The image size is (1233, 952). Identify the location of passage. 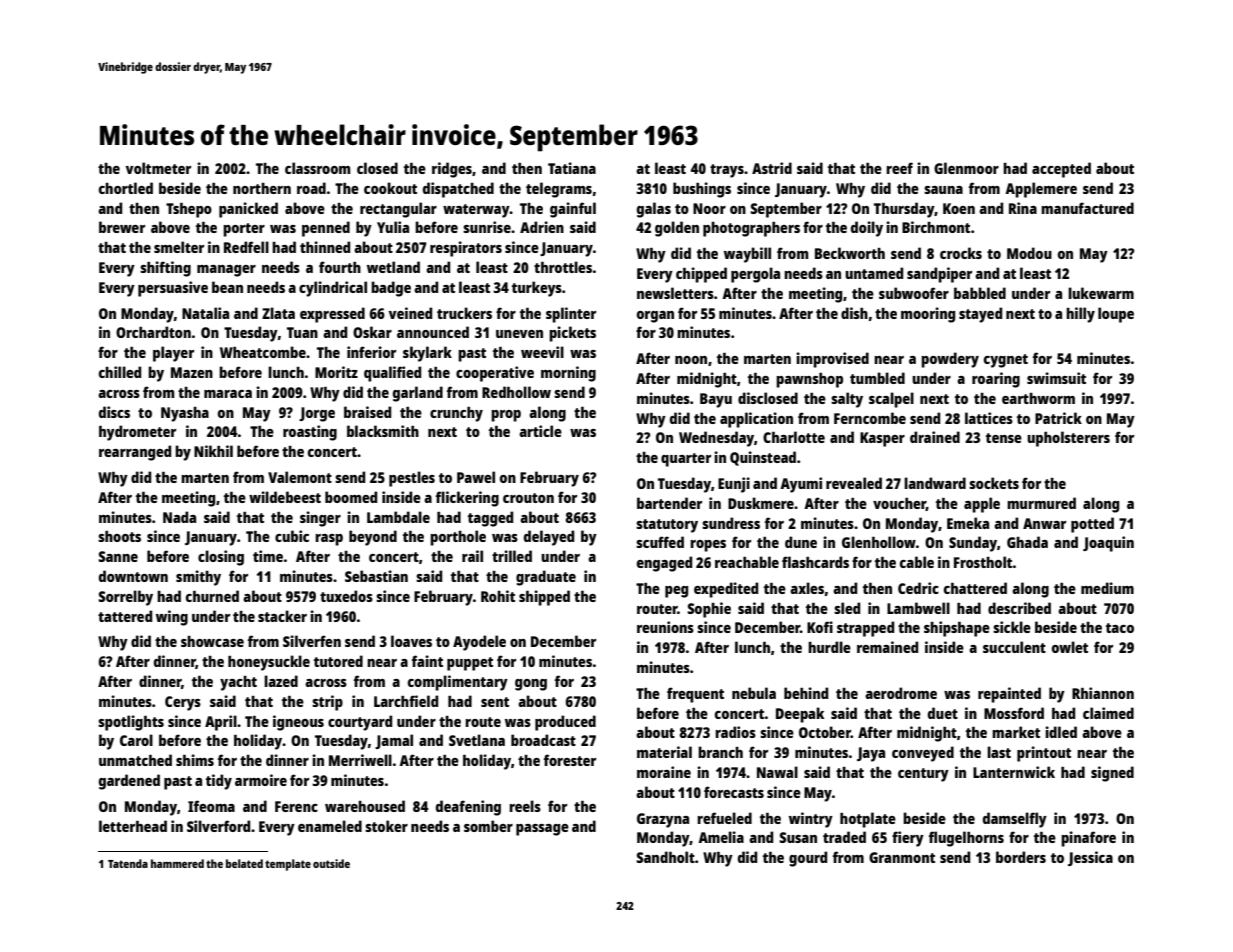
(542, 830).
